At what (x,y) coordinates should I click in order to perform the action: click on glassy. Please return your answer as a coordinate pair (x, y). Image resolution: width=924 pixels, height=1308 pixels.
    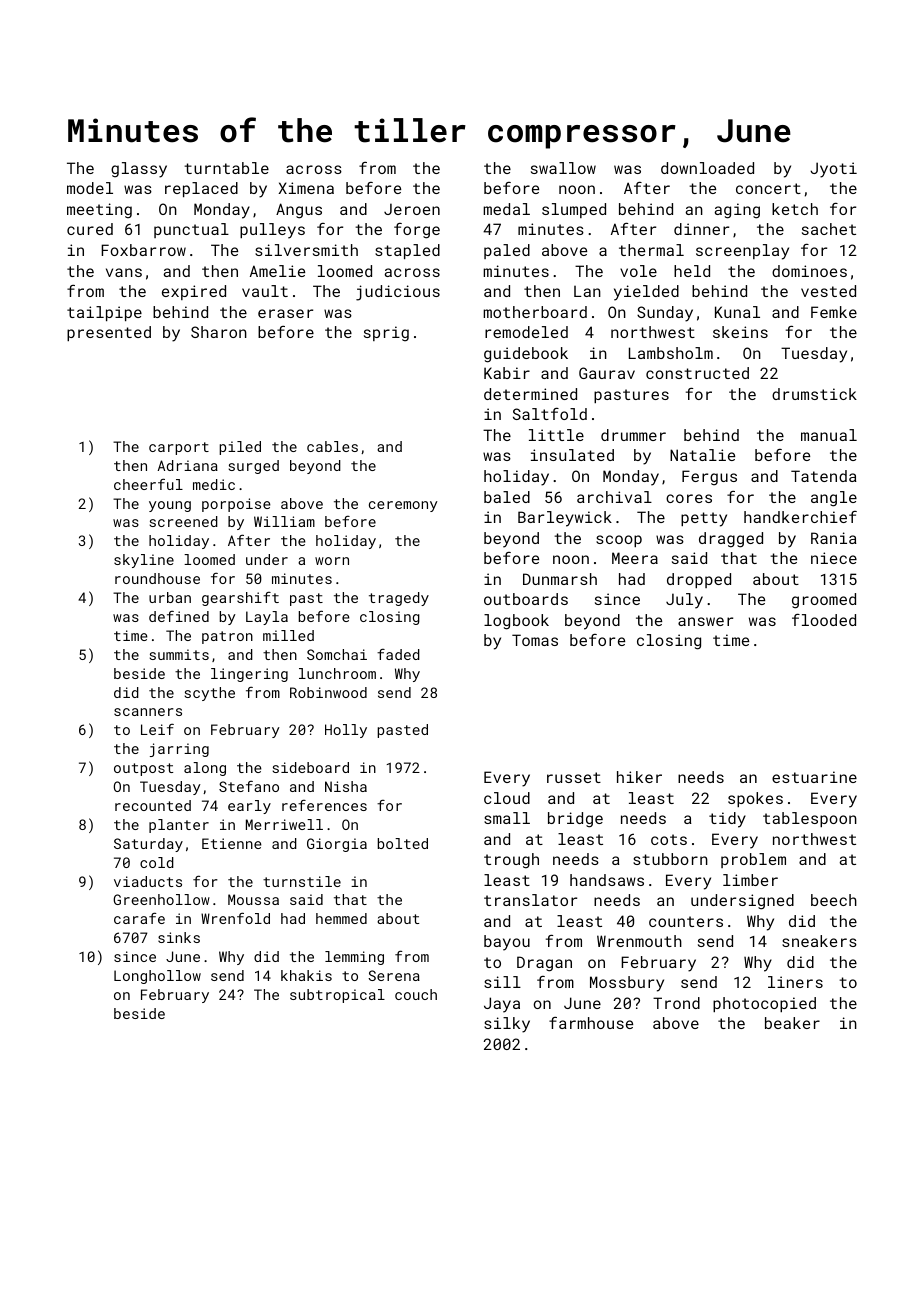
    Looking at the image, I should click on (139, 170).
